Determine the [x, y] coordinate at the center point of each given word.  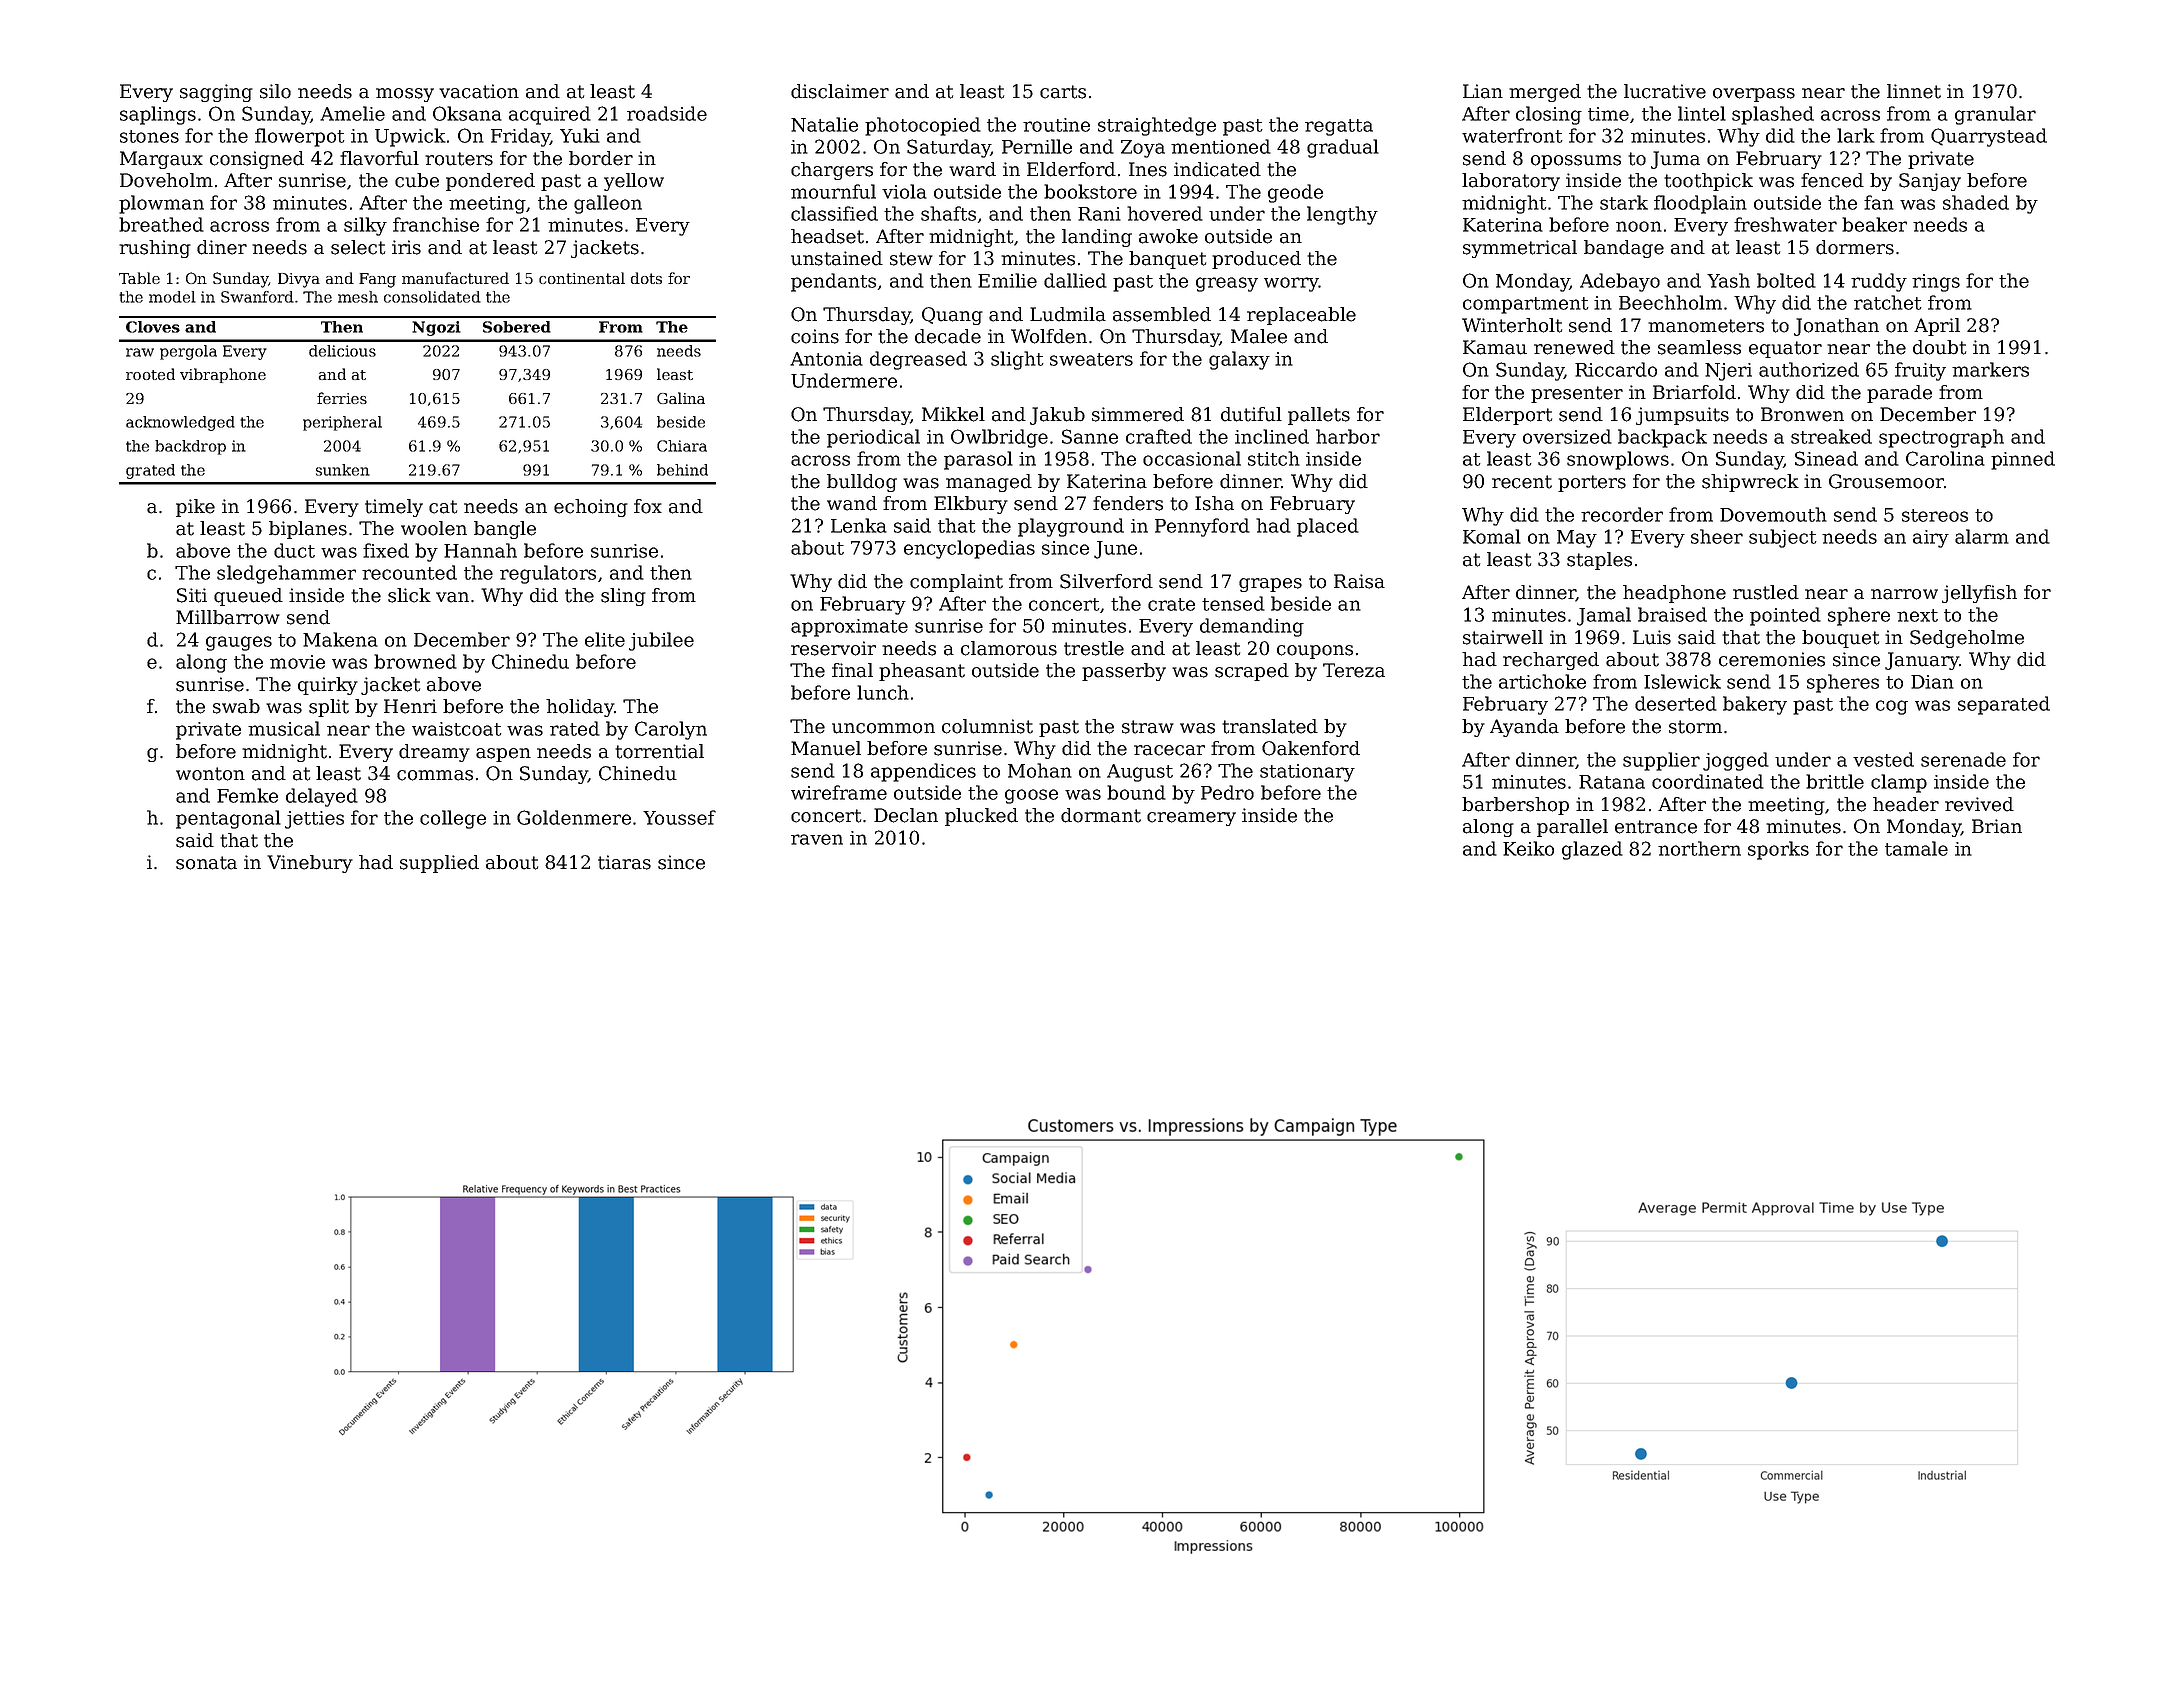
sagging [216, 93]
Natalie [824, 124]
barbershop [1515, 806]
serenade [1963, 759]
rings [1936, 283]
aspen [503, 755]
